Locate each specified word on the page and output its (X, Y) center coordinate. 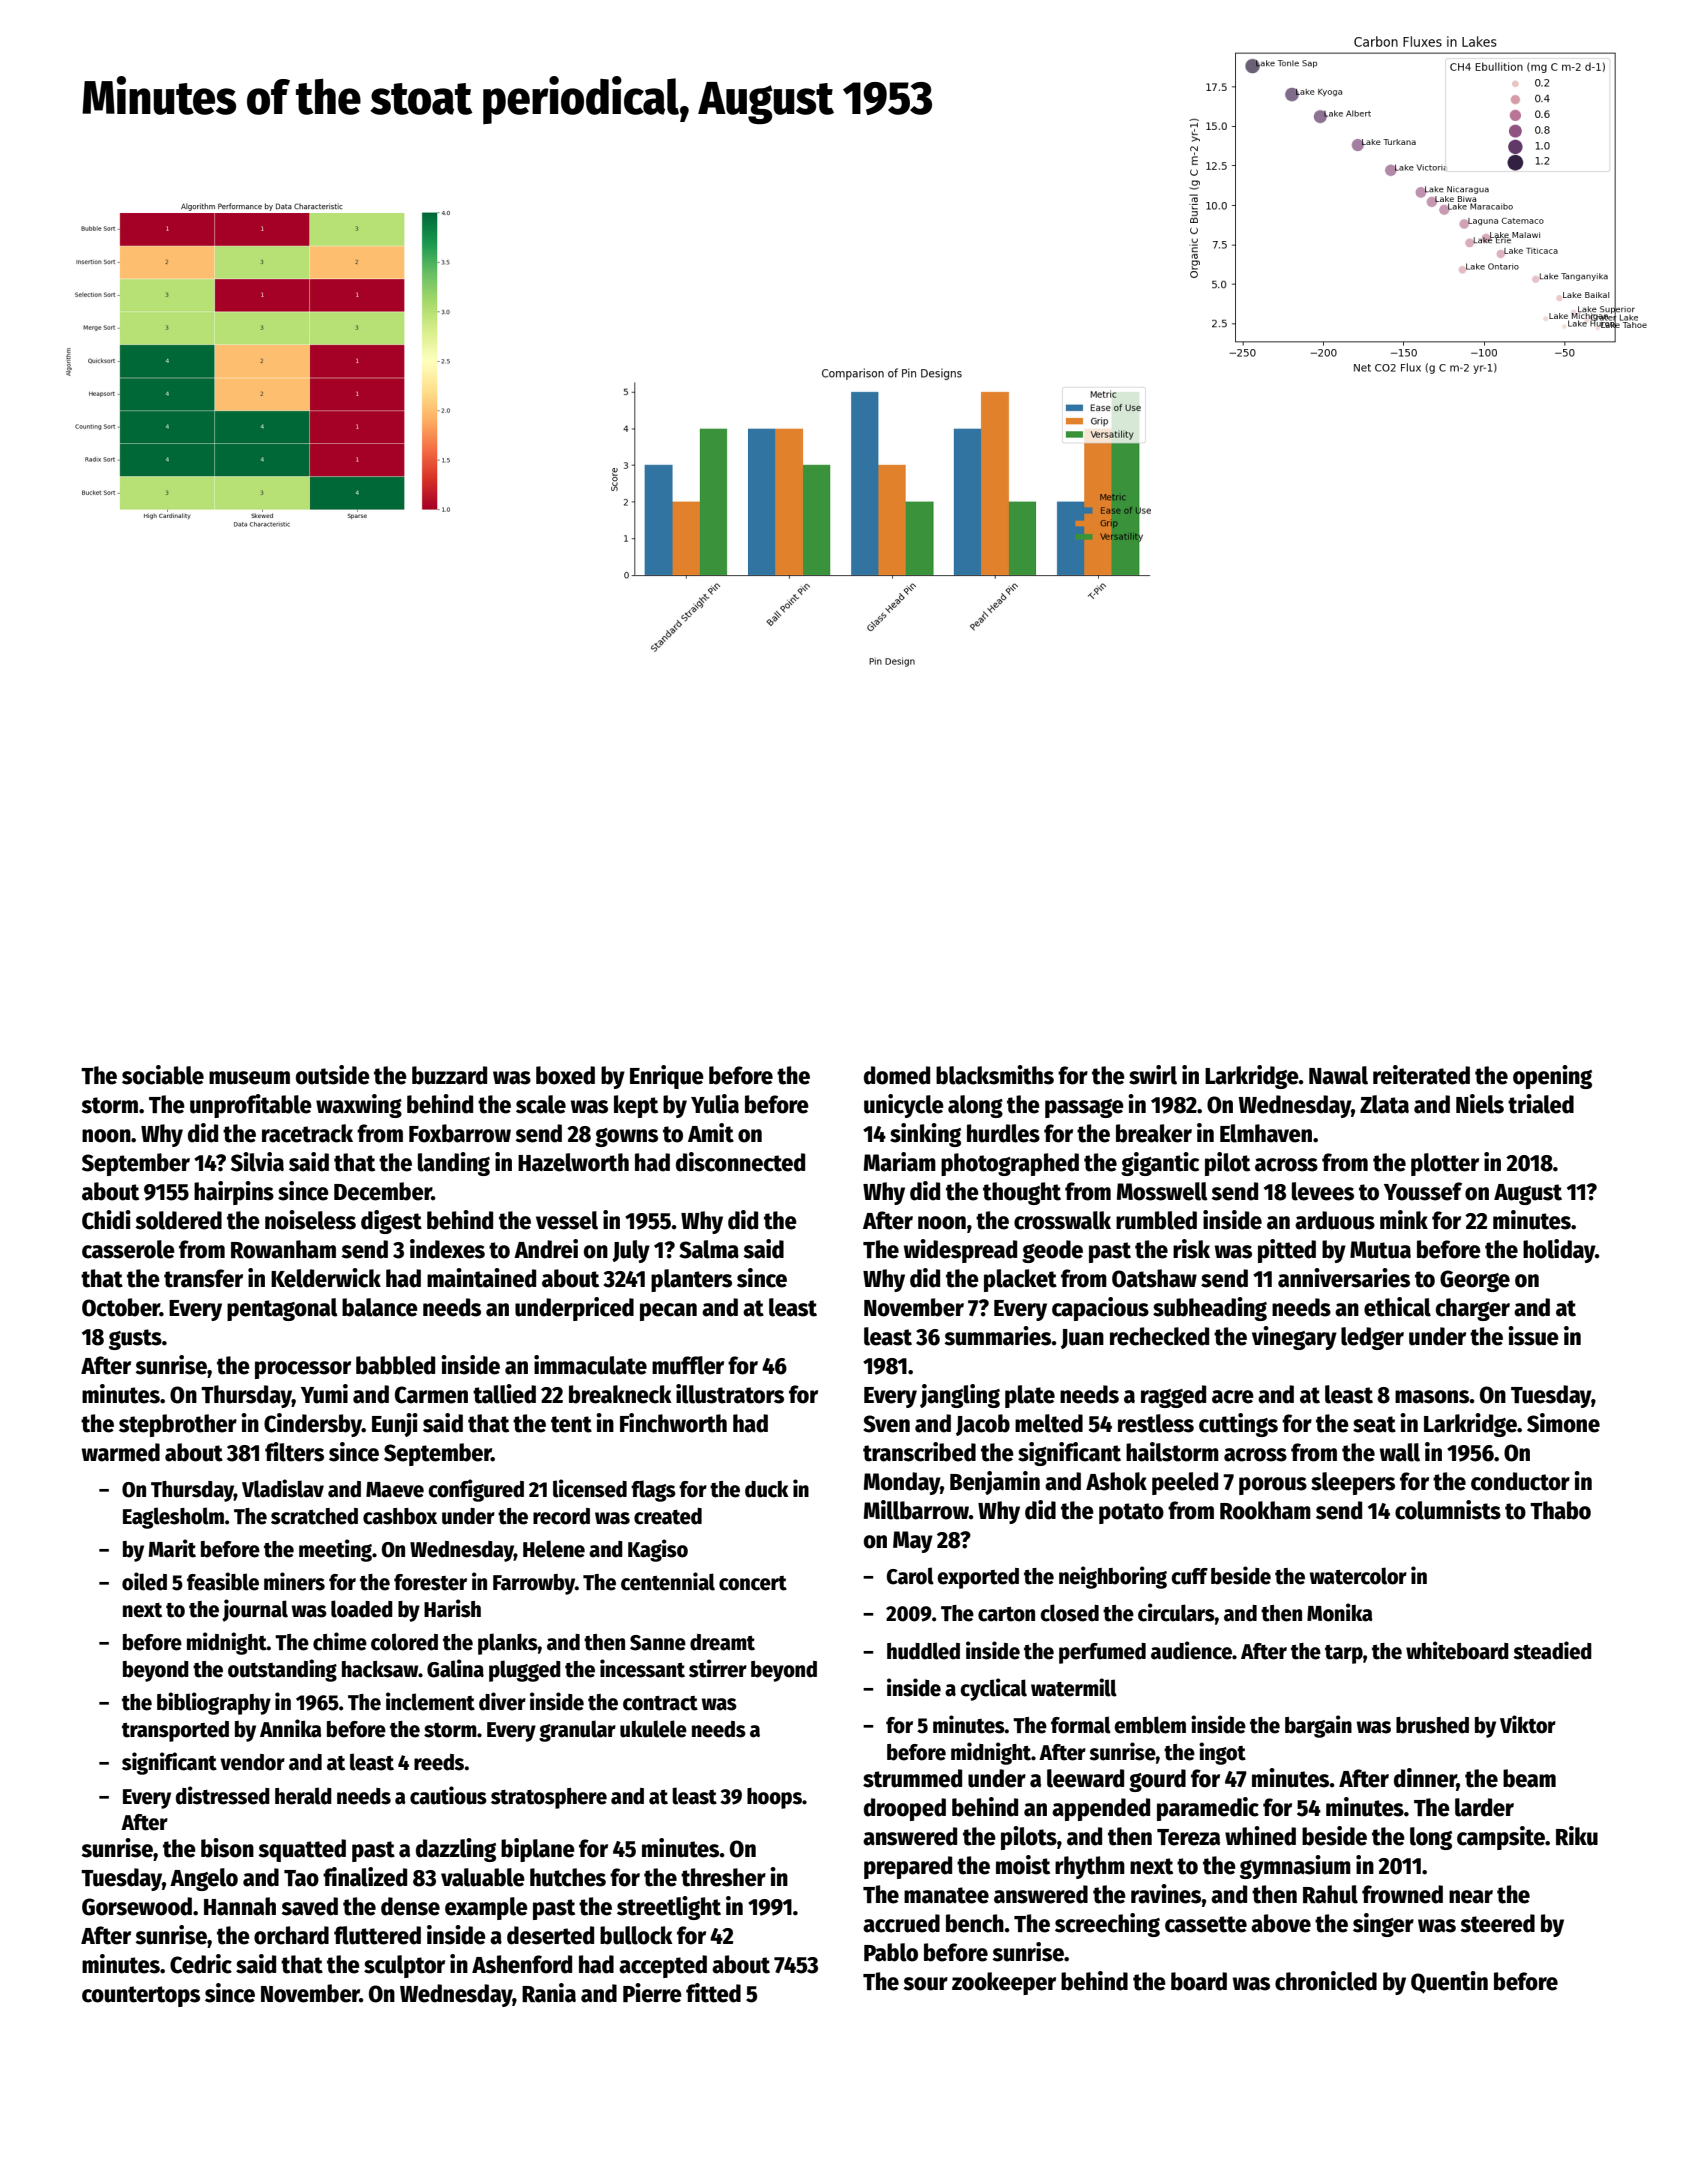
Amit (711, 1133)
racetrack (307, 1133)
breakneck (620, 1394)
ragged (1173, 1396)
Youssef (1423, 1191)
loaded (362, 1609)
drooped (905, 1809)
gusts (135, 1339)
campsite (1501, 1838)
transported (175, 1731)
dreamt (722, 1642)
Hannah (240, 1906)
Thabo (1560, 1510)
